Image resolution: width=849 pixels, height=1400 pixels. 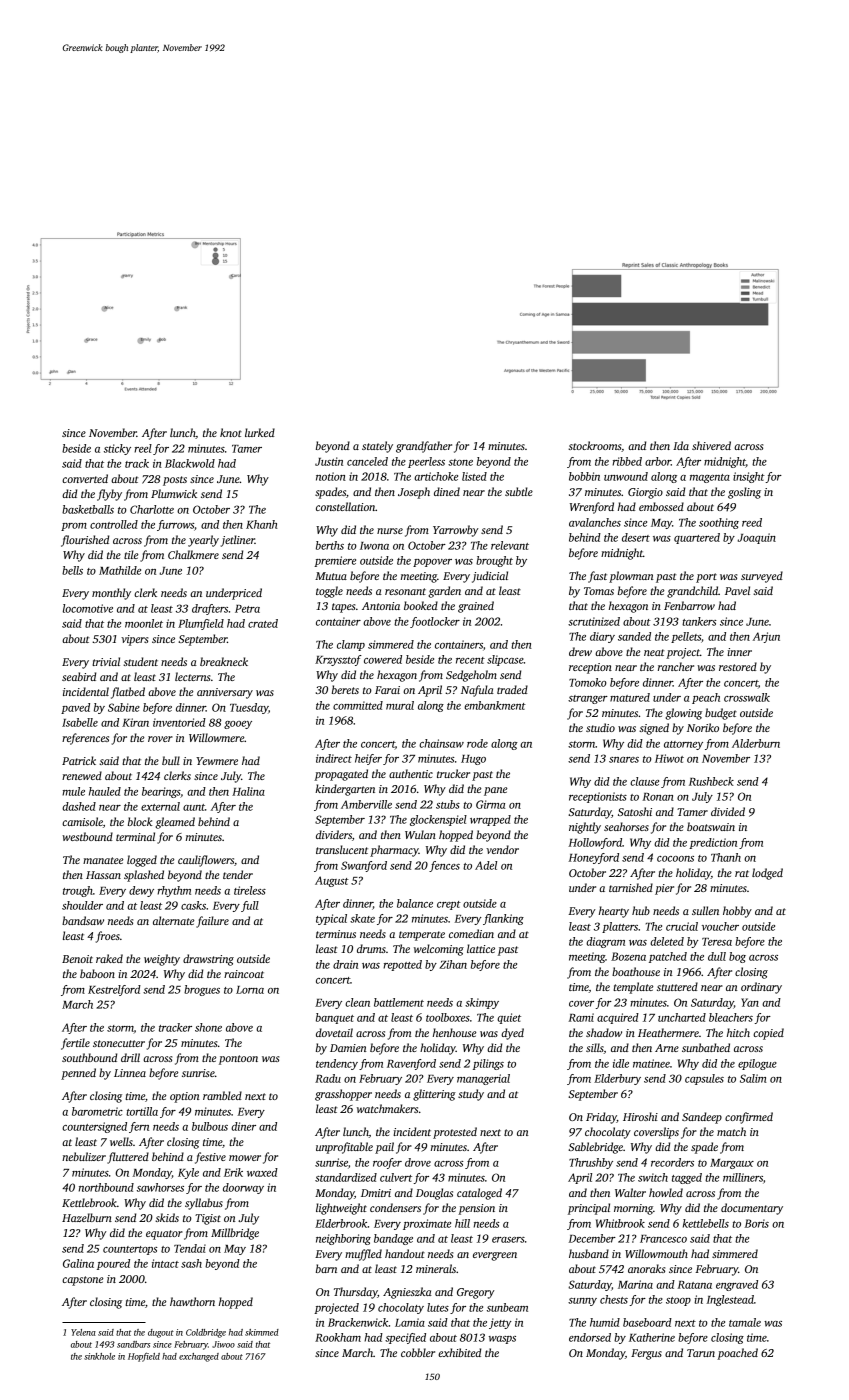 I want to click on shivered, so click(x=711, y=445).
